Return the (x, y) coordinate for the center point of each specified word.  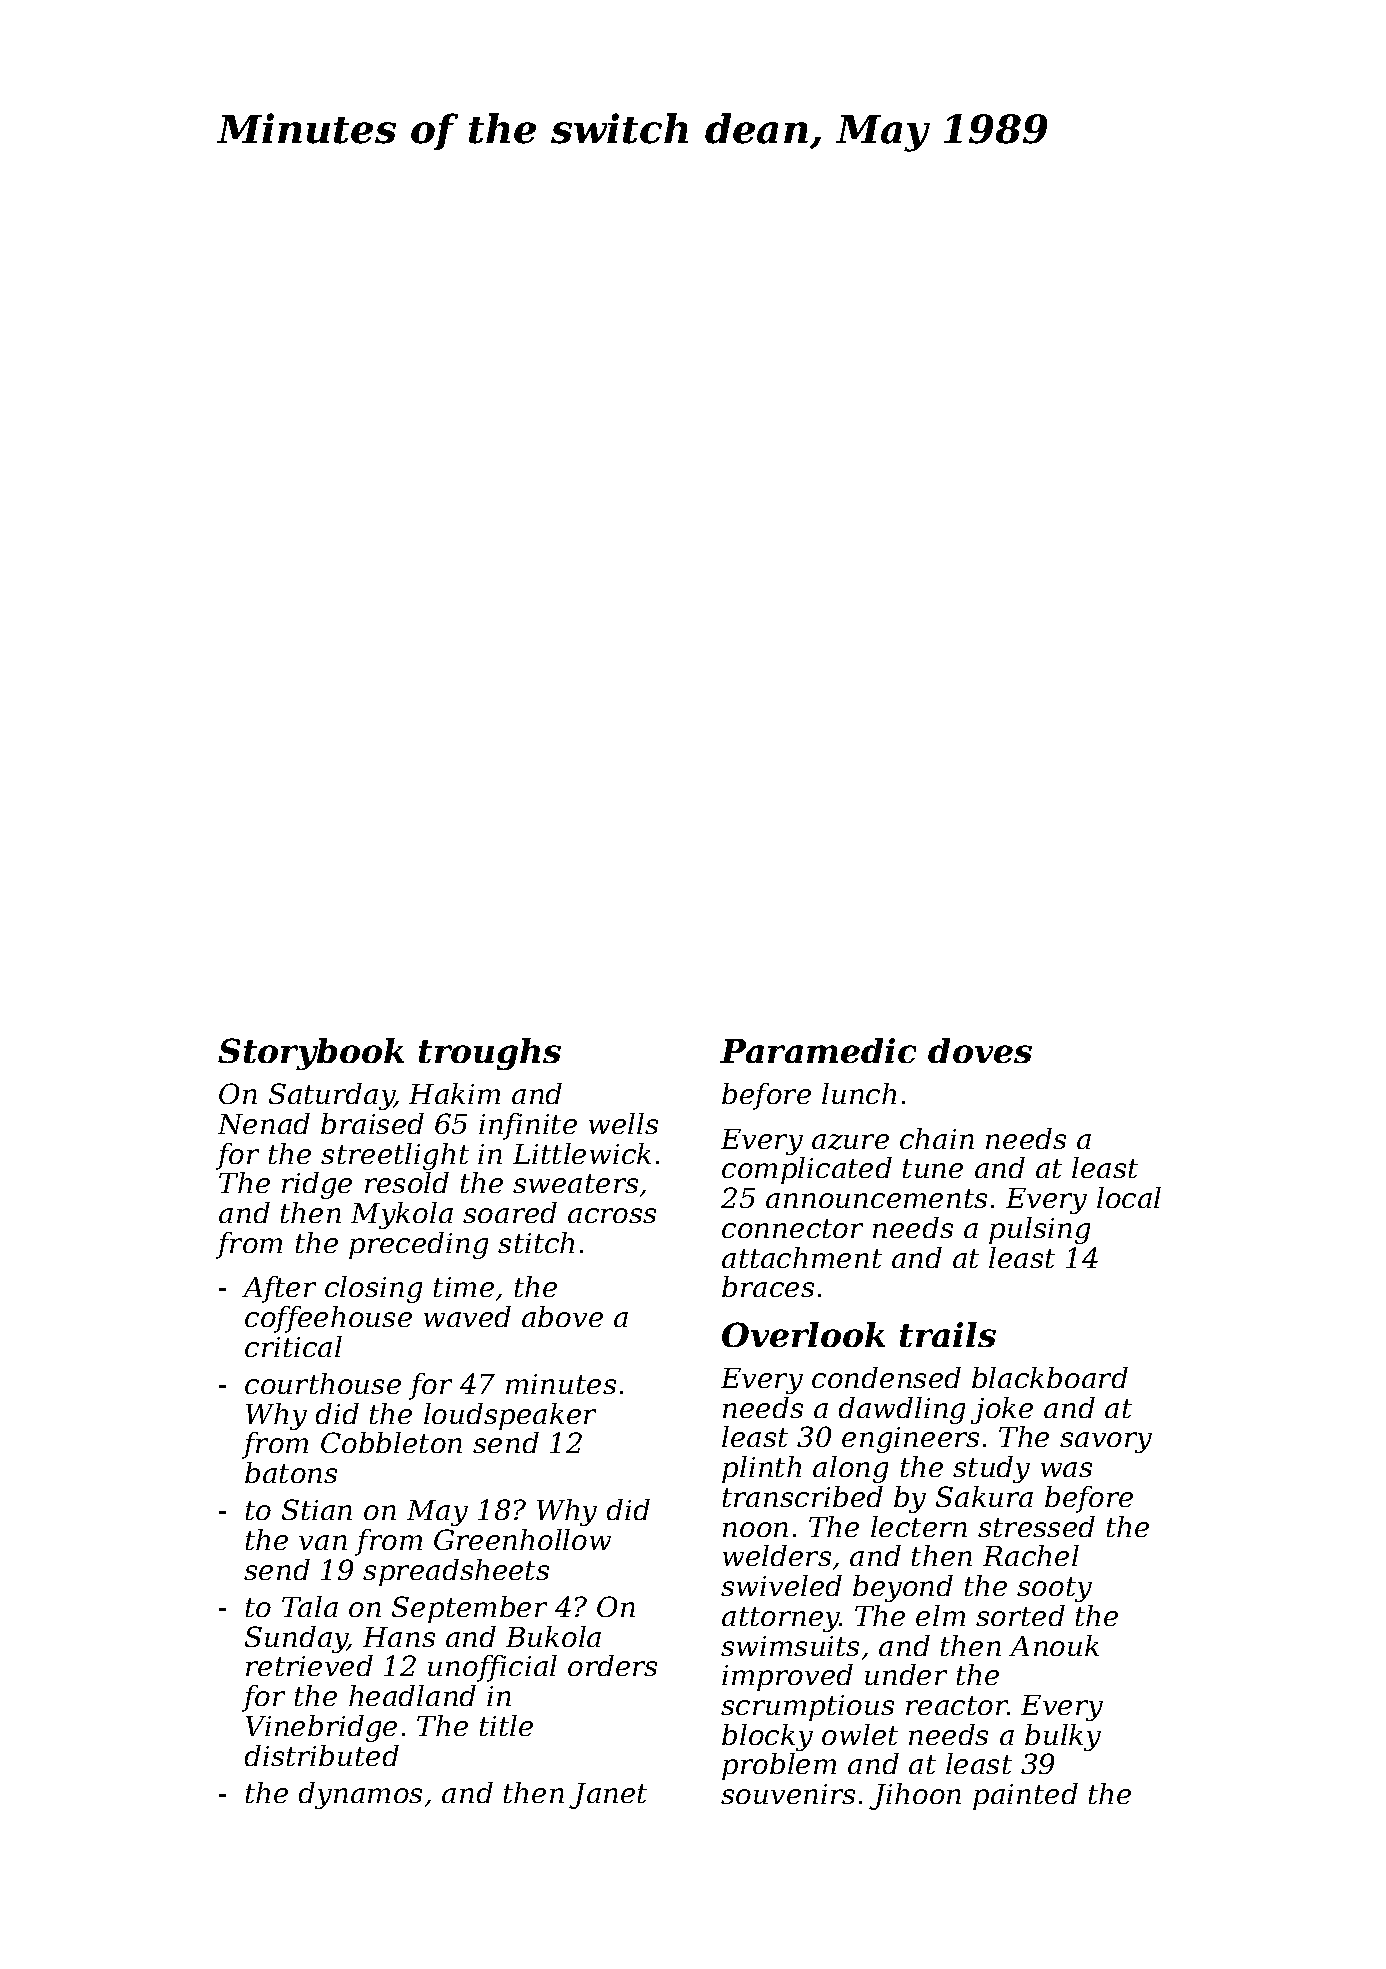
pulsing (1039, 1230)
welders (777, 1555)
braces (768, 1286)
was (1066, 1469)
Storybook (311, 1054)
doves (980, 1050)
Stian (317, 1509)
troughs (490, 1054)
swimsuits (790, 1646)
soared (510, 1212)
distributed (322, 1755)
